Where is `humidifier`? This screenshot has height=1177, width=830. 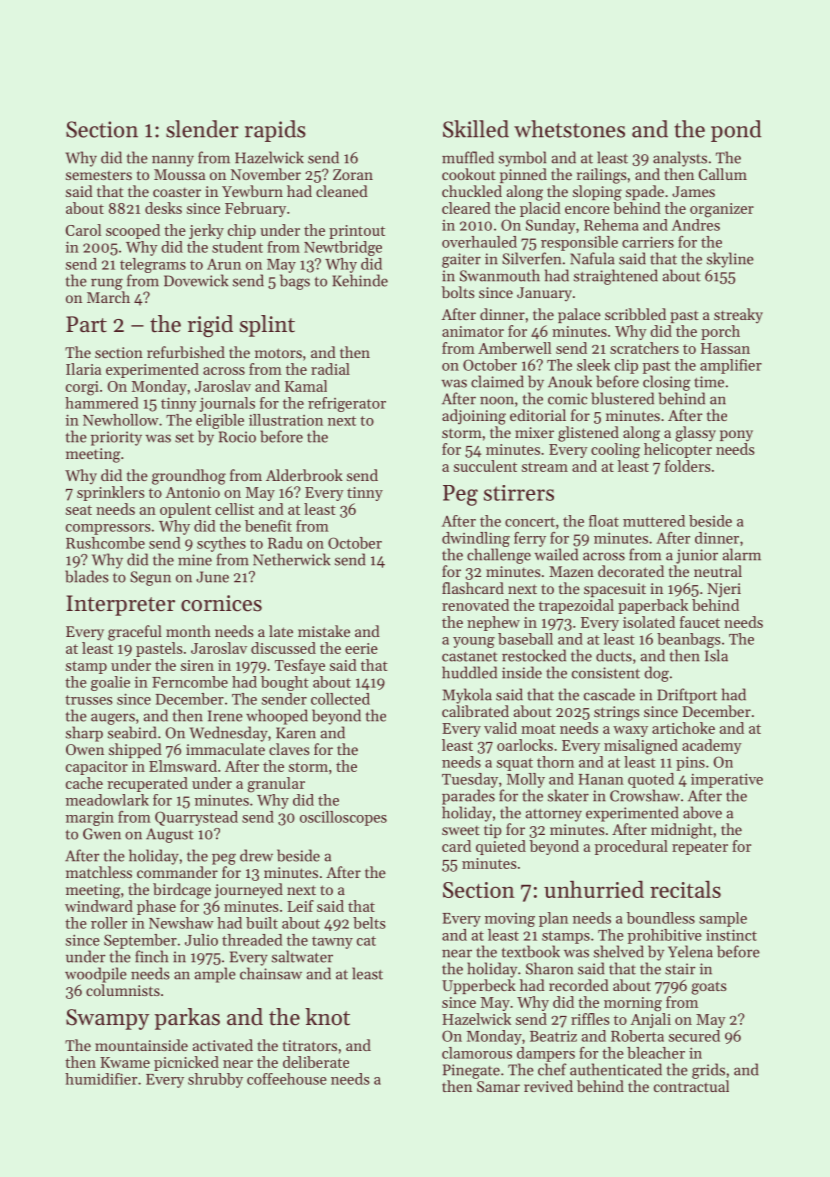
humidifier is located at coordinates (101, 1079).
